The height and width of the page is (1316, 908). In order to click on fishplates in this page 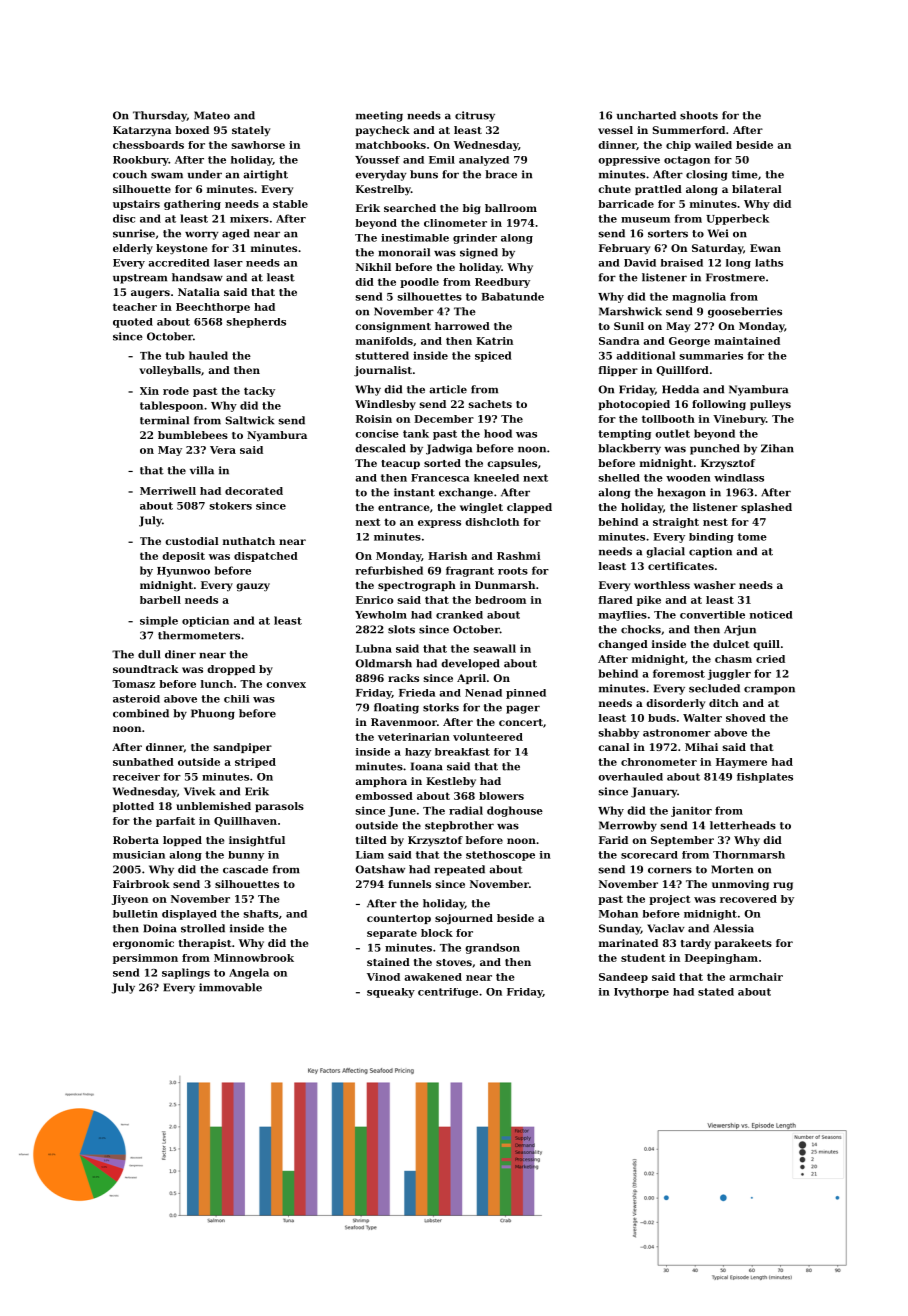, I will do `click(765, 778)`.
